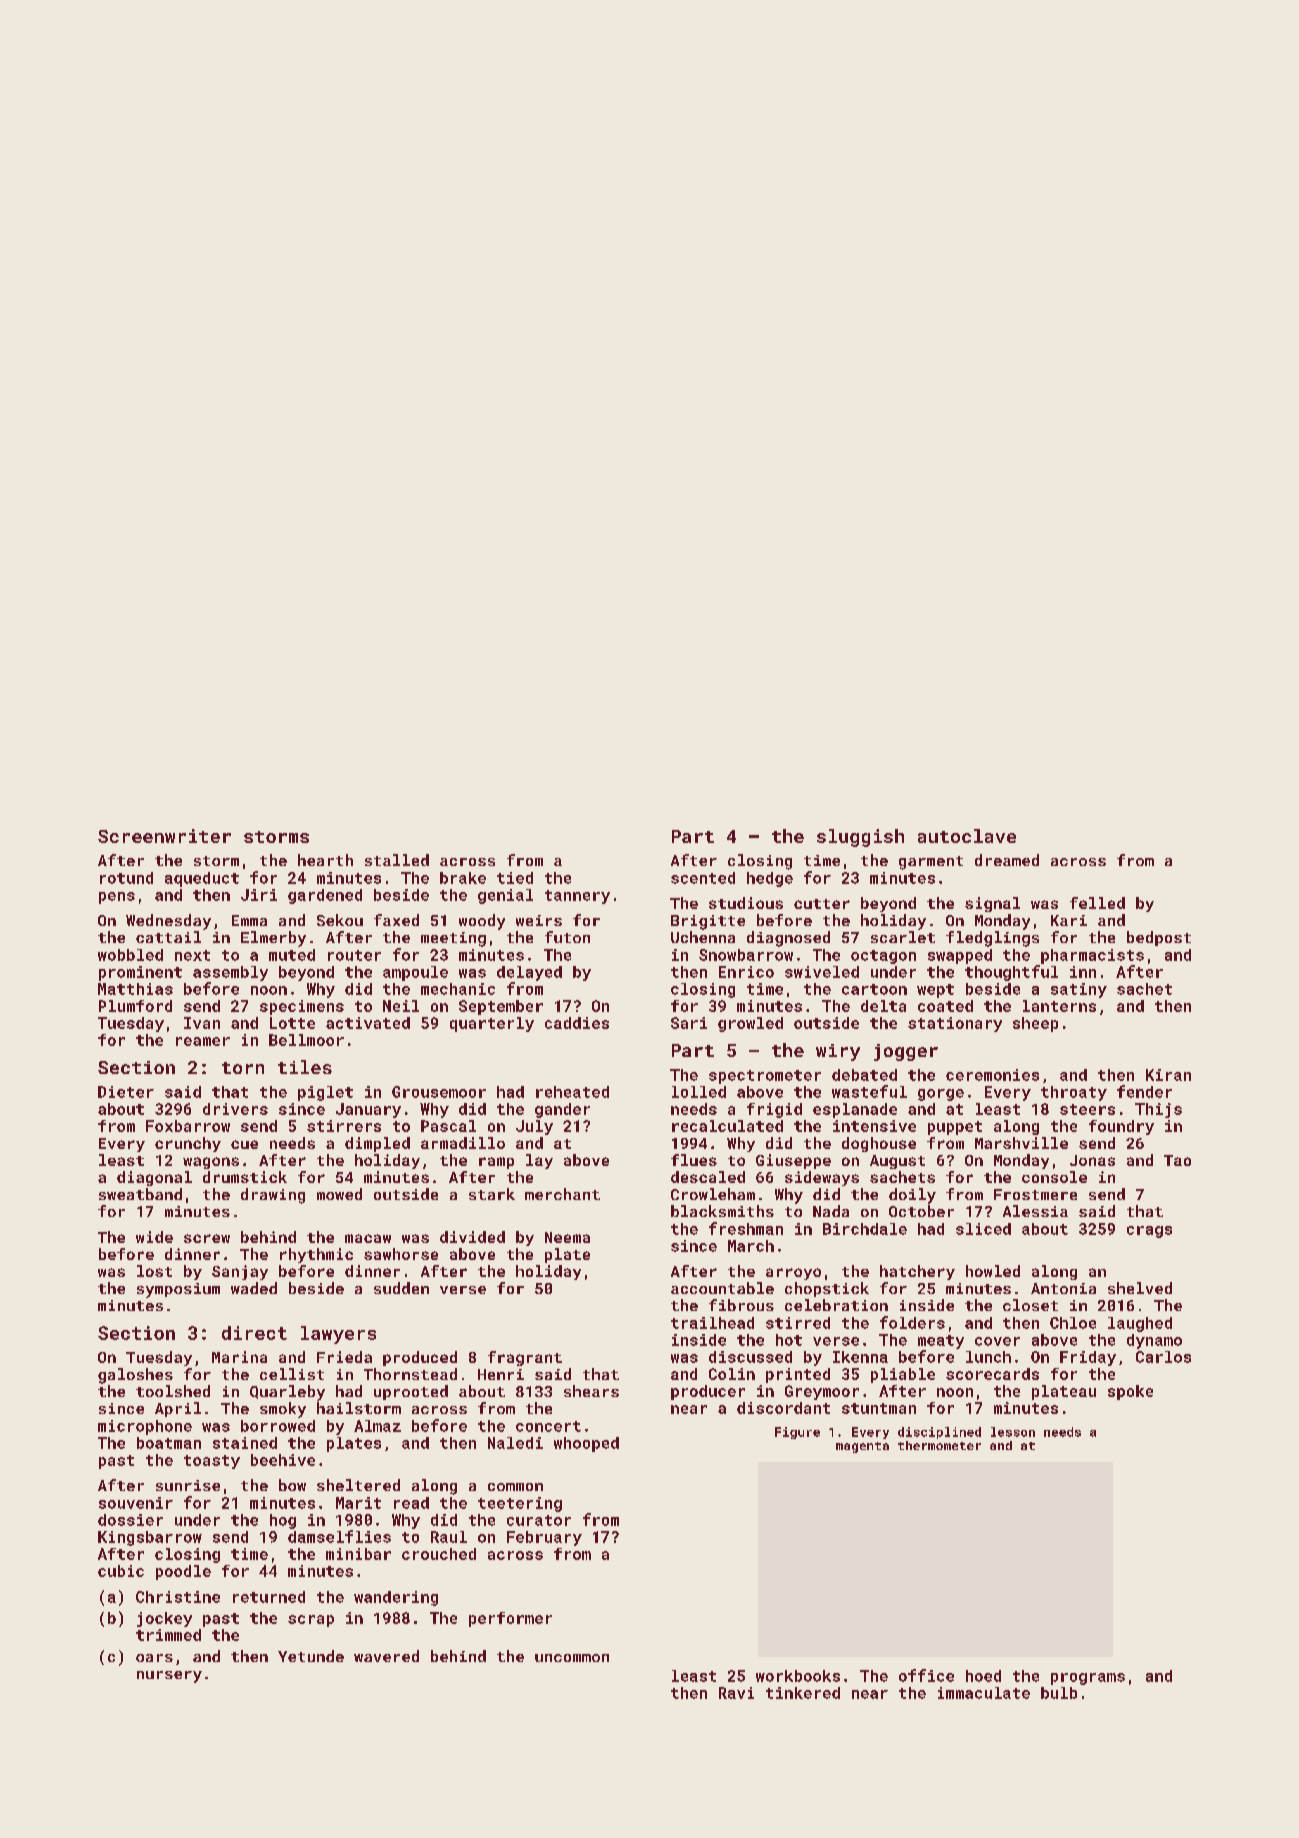 This document has height=1838, width=1299. Describe the element at coordinates (515, 1443) in the document. I see `Naledi` at that location.
